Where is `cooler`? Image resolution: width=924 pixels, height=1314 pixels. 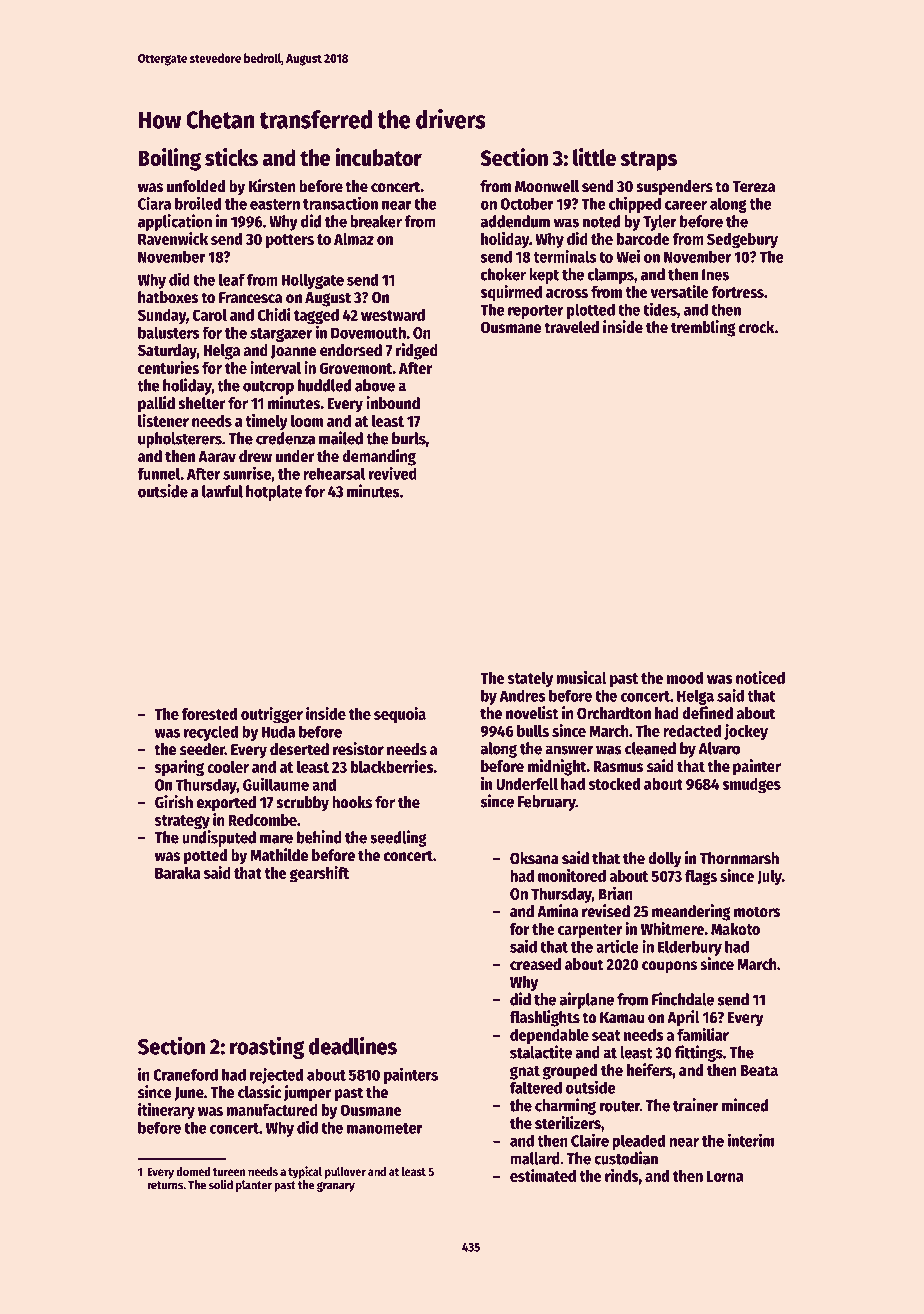
cooler is located at coordinates (228, 767).
